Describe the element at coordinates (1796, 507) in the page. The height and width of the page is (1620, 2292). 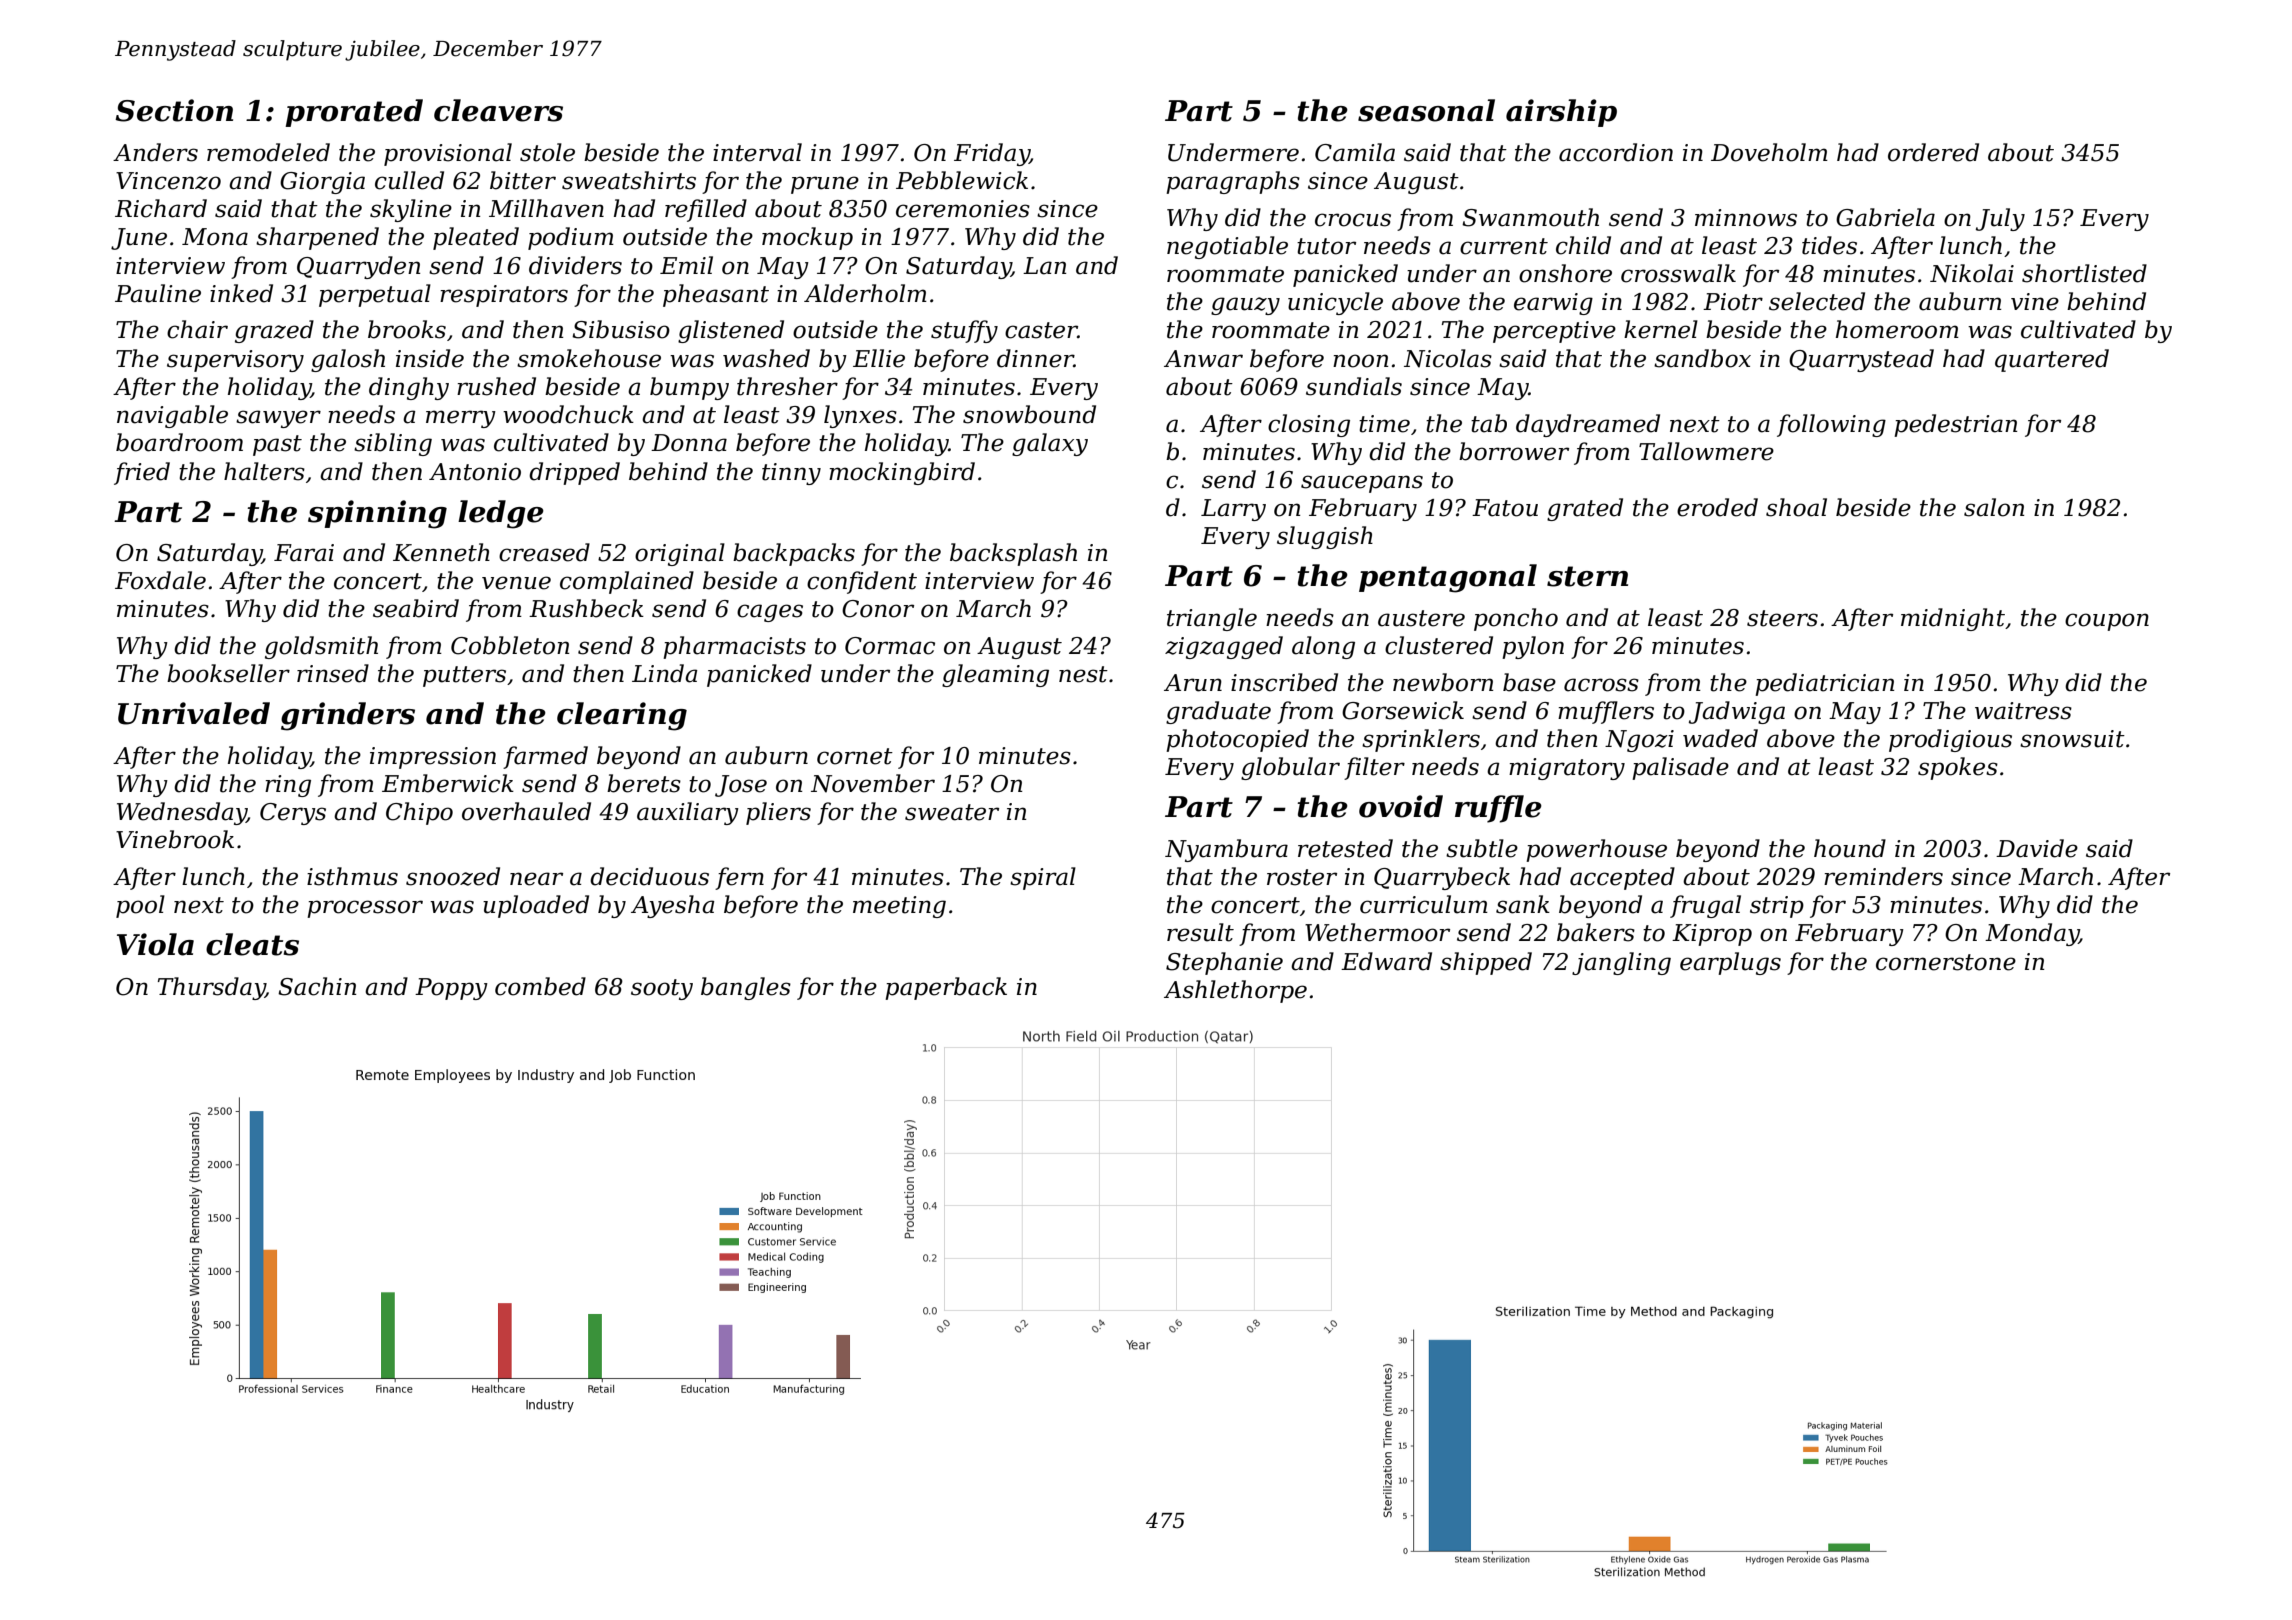
I see `shoal` at that location.
